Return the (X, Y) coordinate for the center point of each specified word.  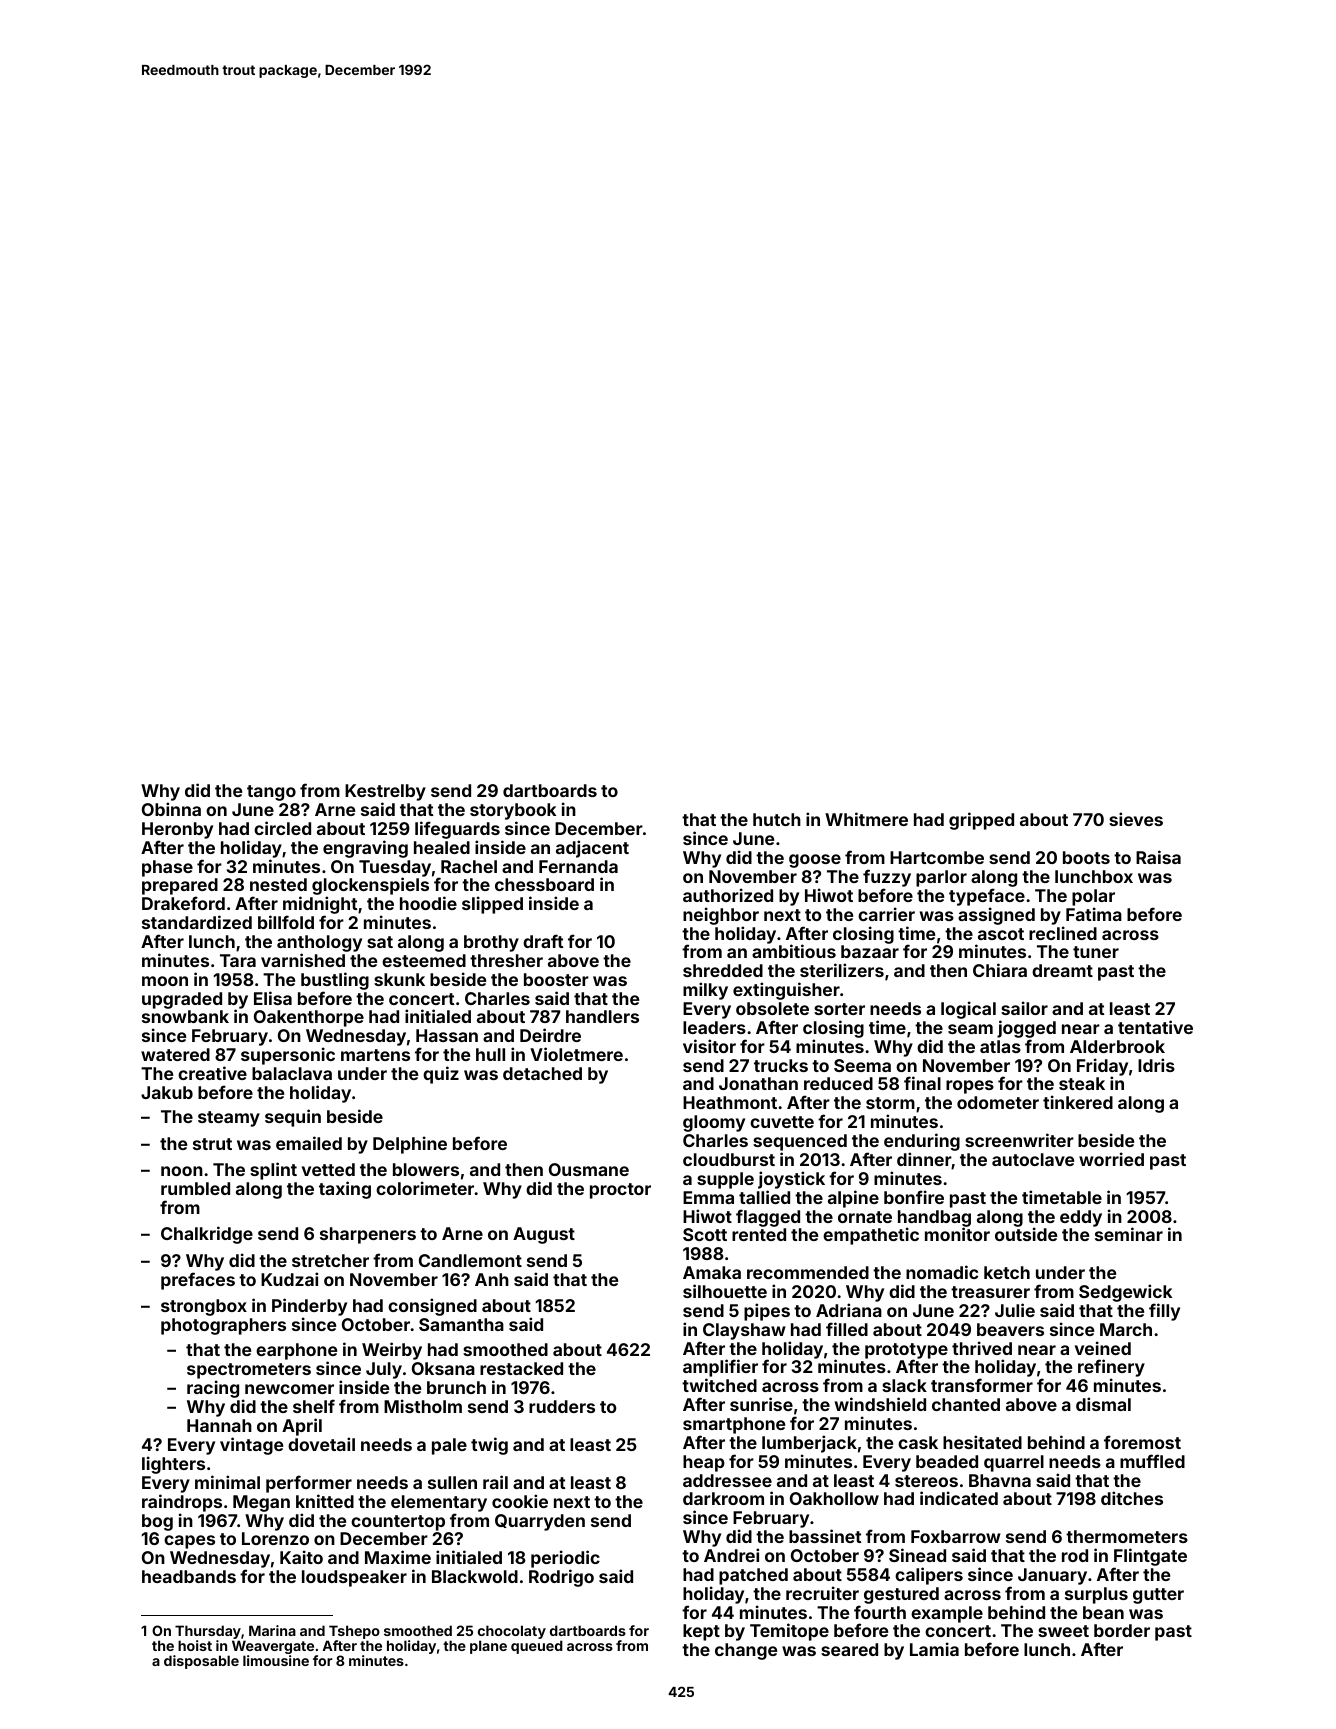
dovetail (321, 1444)
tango (271, 793)
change (746, 1651)
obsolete (772, 1008)
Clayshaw (744, 1331)
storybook (513, 811)
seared (849, 1649)
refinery (1111, 1368)
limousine (276, 1660)
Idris (1156, 1065)
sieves (1136, 819)
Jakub (167, 1092)
